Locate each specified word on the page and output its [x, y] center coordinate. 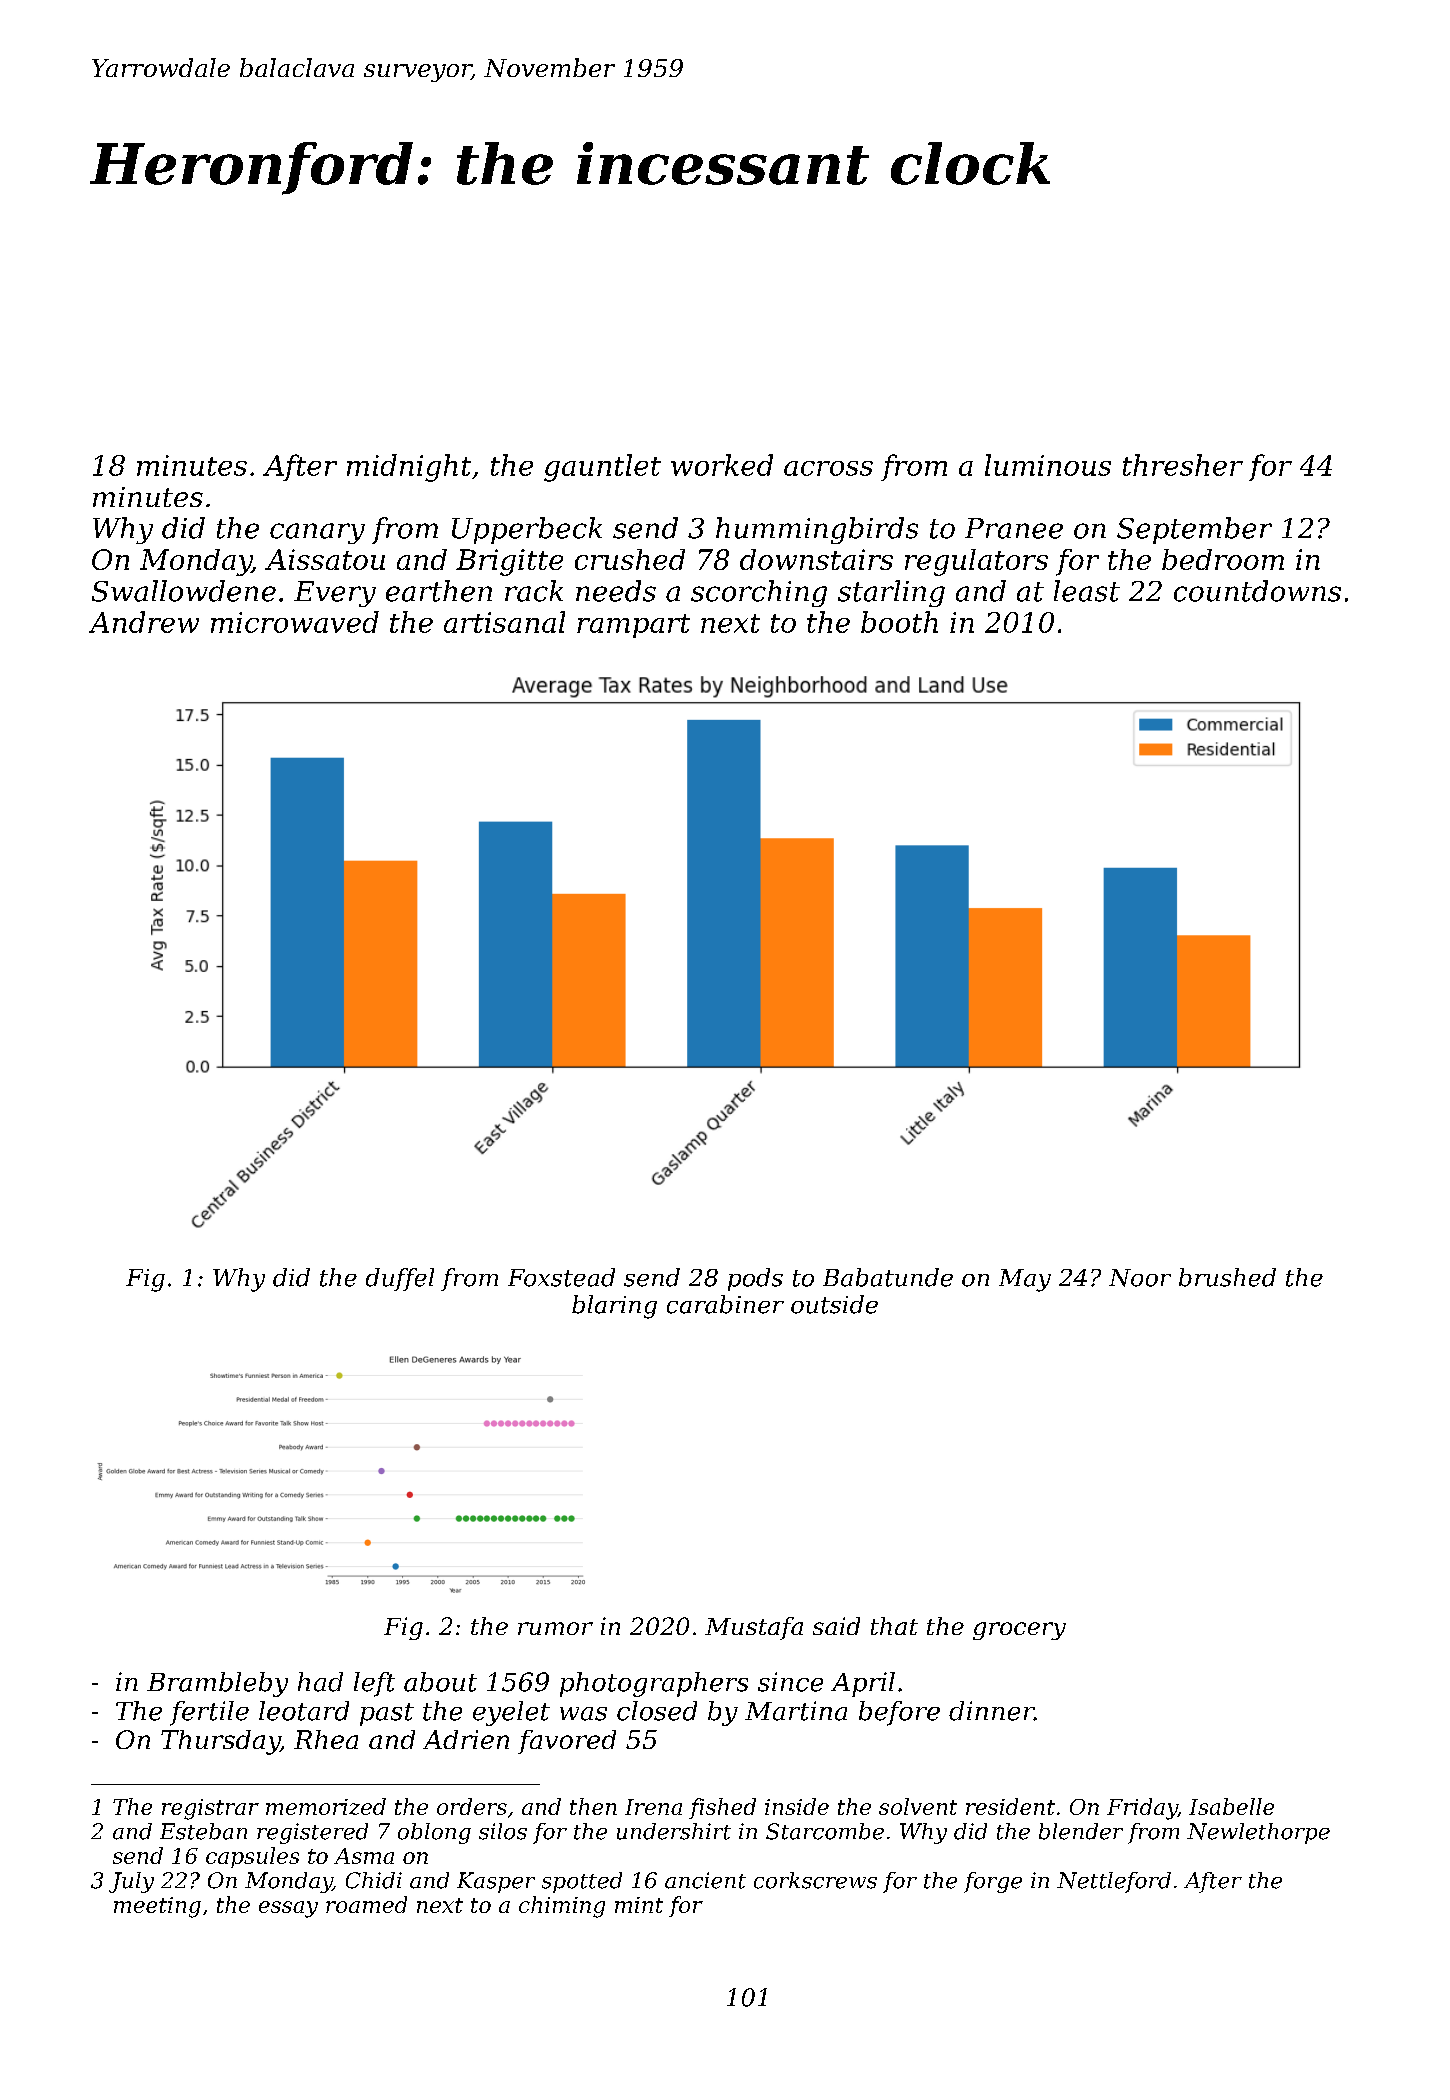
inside [797, 1806]
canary [317, 533]
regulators [976, 562]
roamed [366, 1904]
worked [722, 465]
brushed [1227, 1277]
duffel [400, 1279]
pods [755, 1279]
